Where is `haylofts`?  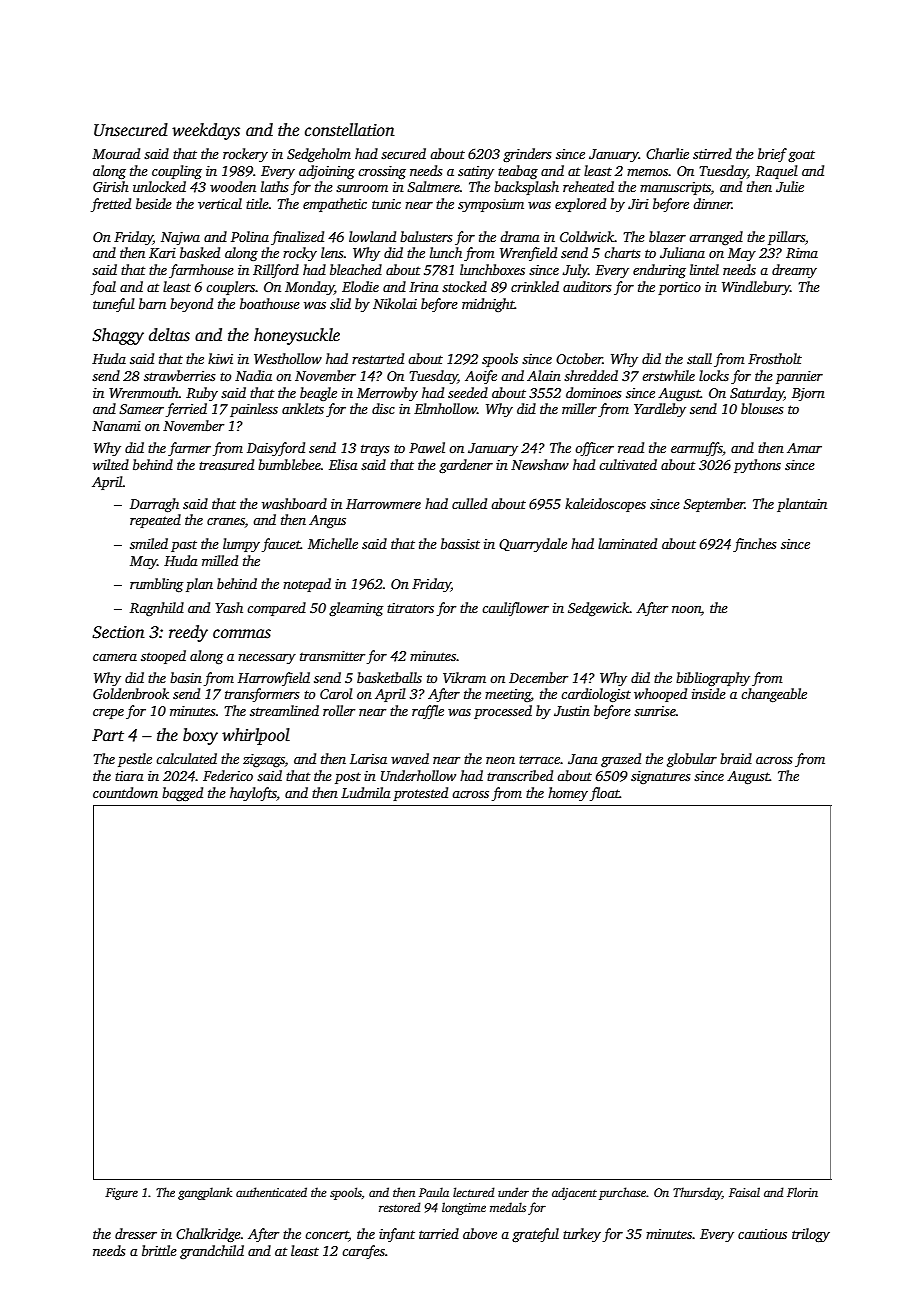 haylofts is located at coordinates (253, 794).
